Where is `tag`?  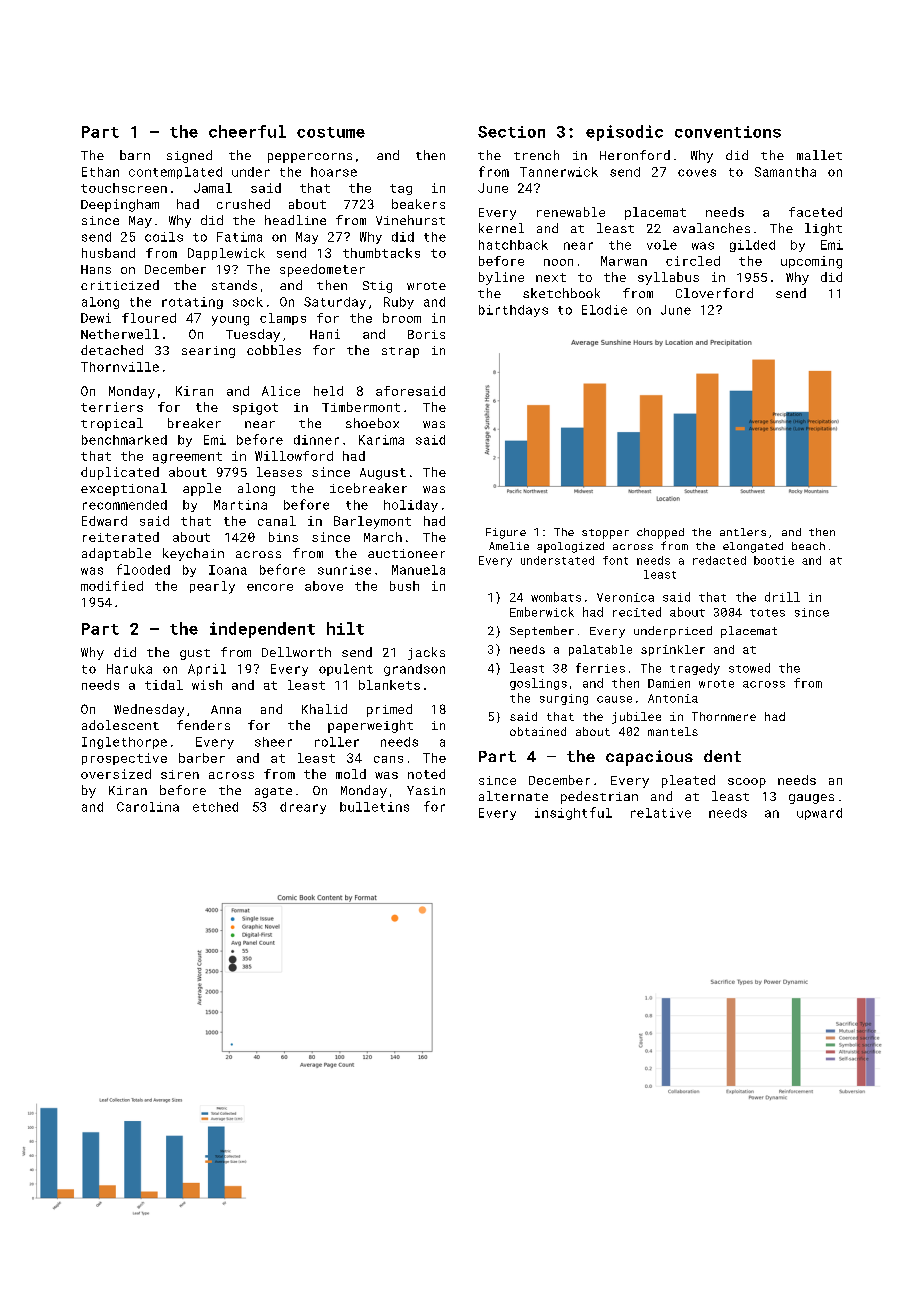
tag is located at coordinates (401, 189).
